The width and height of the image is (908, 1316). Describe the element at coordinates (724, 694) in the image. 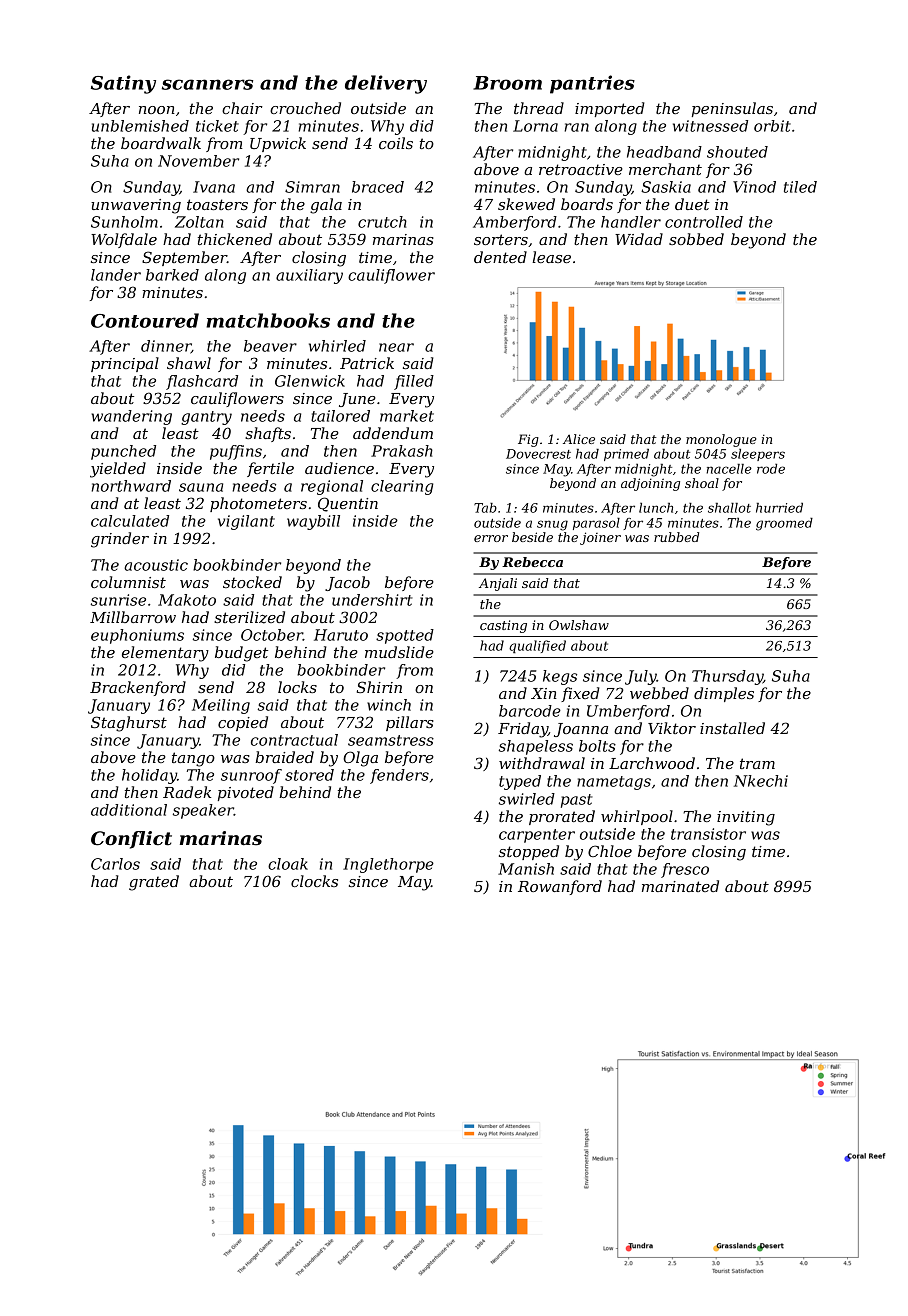

I see `dimples` at that location.
